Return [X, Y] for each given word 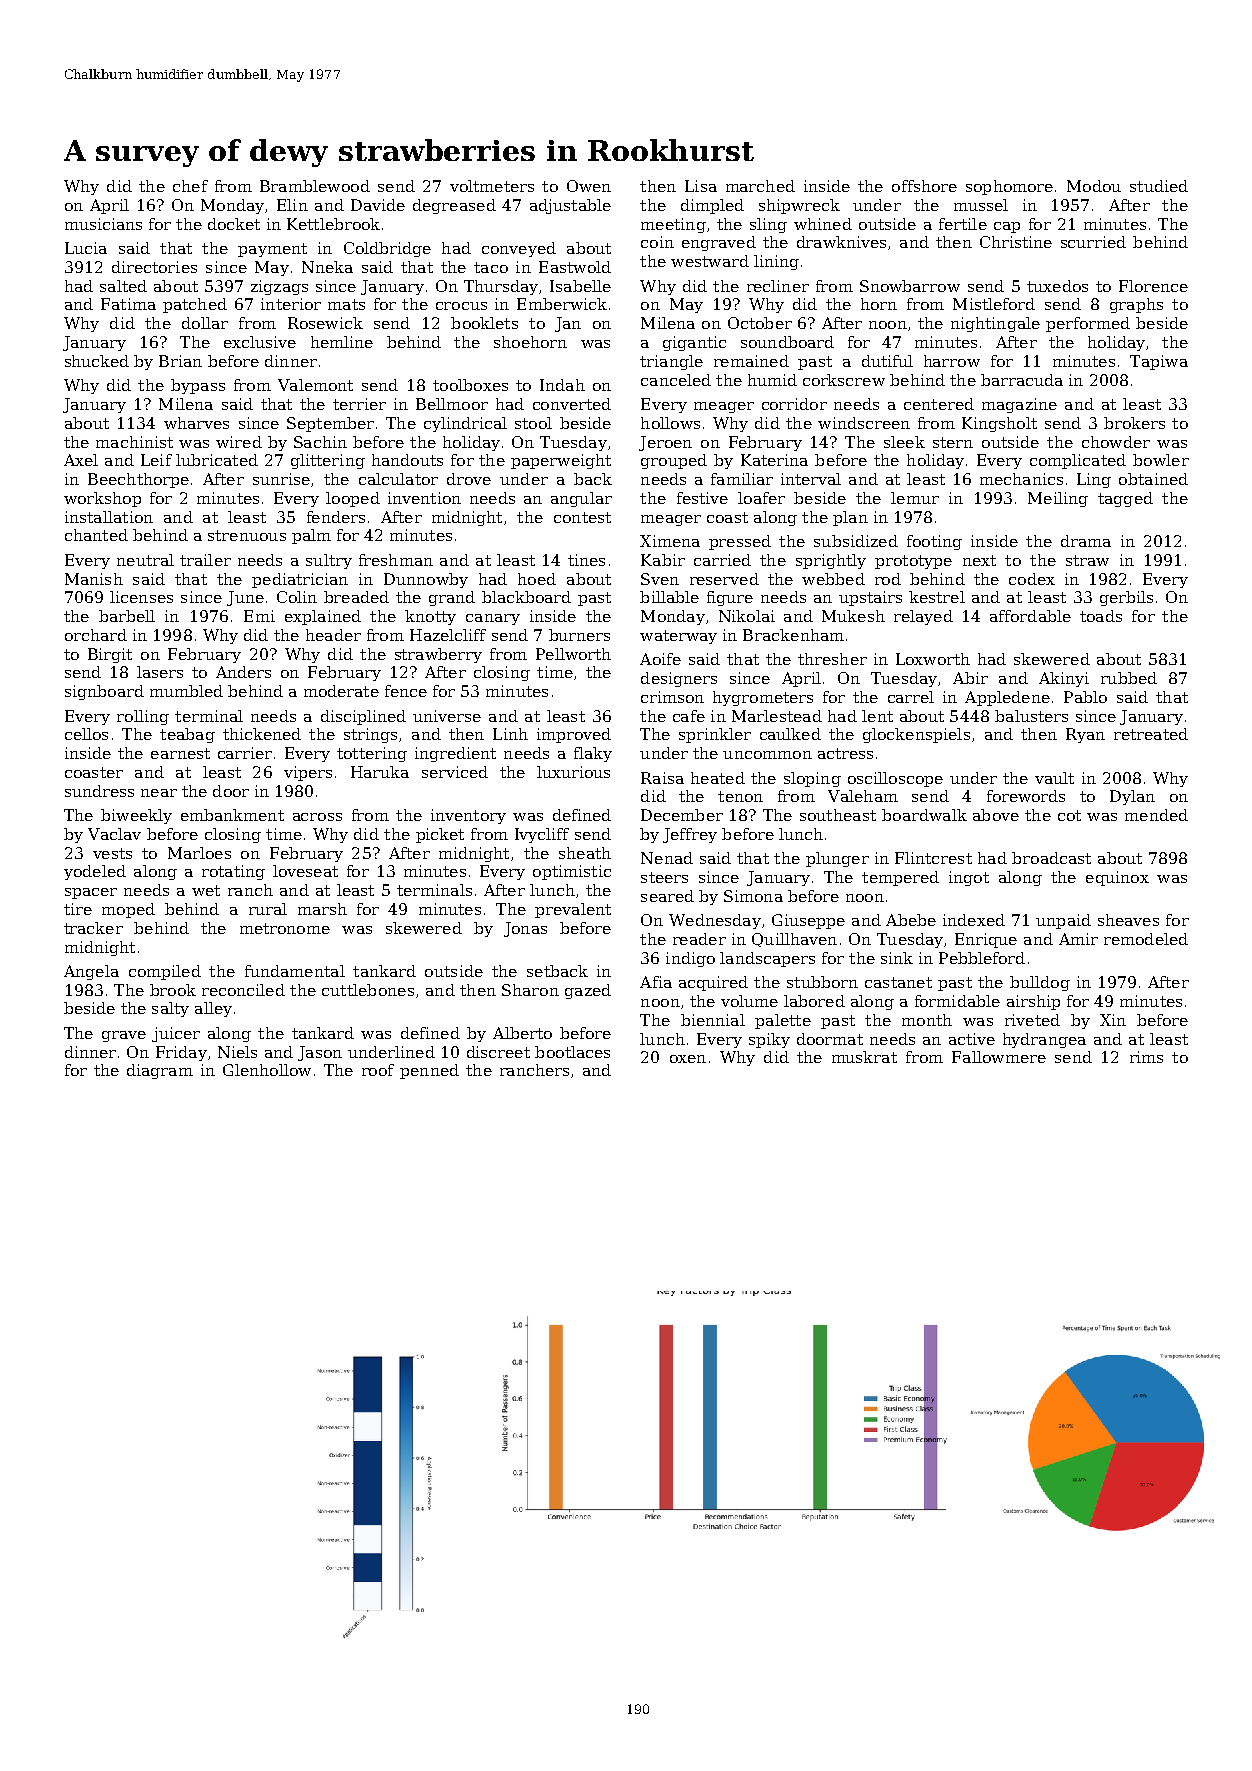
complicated [1078, 461]
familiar [742, 479]
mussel [981, 205]
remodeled [1146, 939]
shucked [97, 361]
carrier [245, 753]
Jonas [525, 929]
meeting [673, 225]
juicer [176, 1034]
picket [440, 835]
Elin [292, 205]
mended [1156, 815]
